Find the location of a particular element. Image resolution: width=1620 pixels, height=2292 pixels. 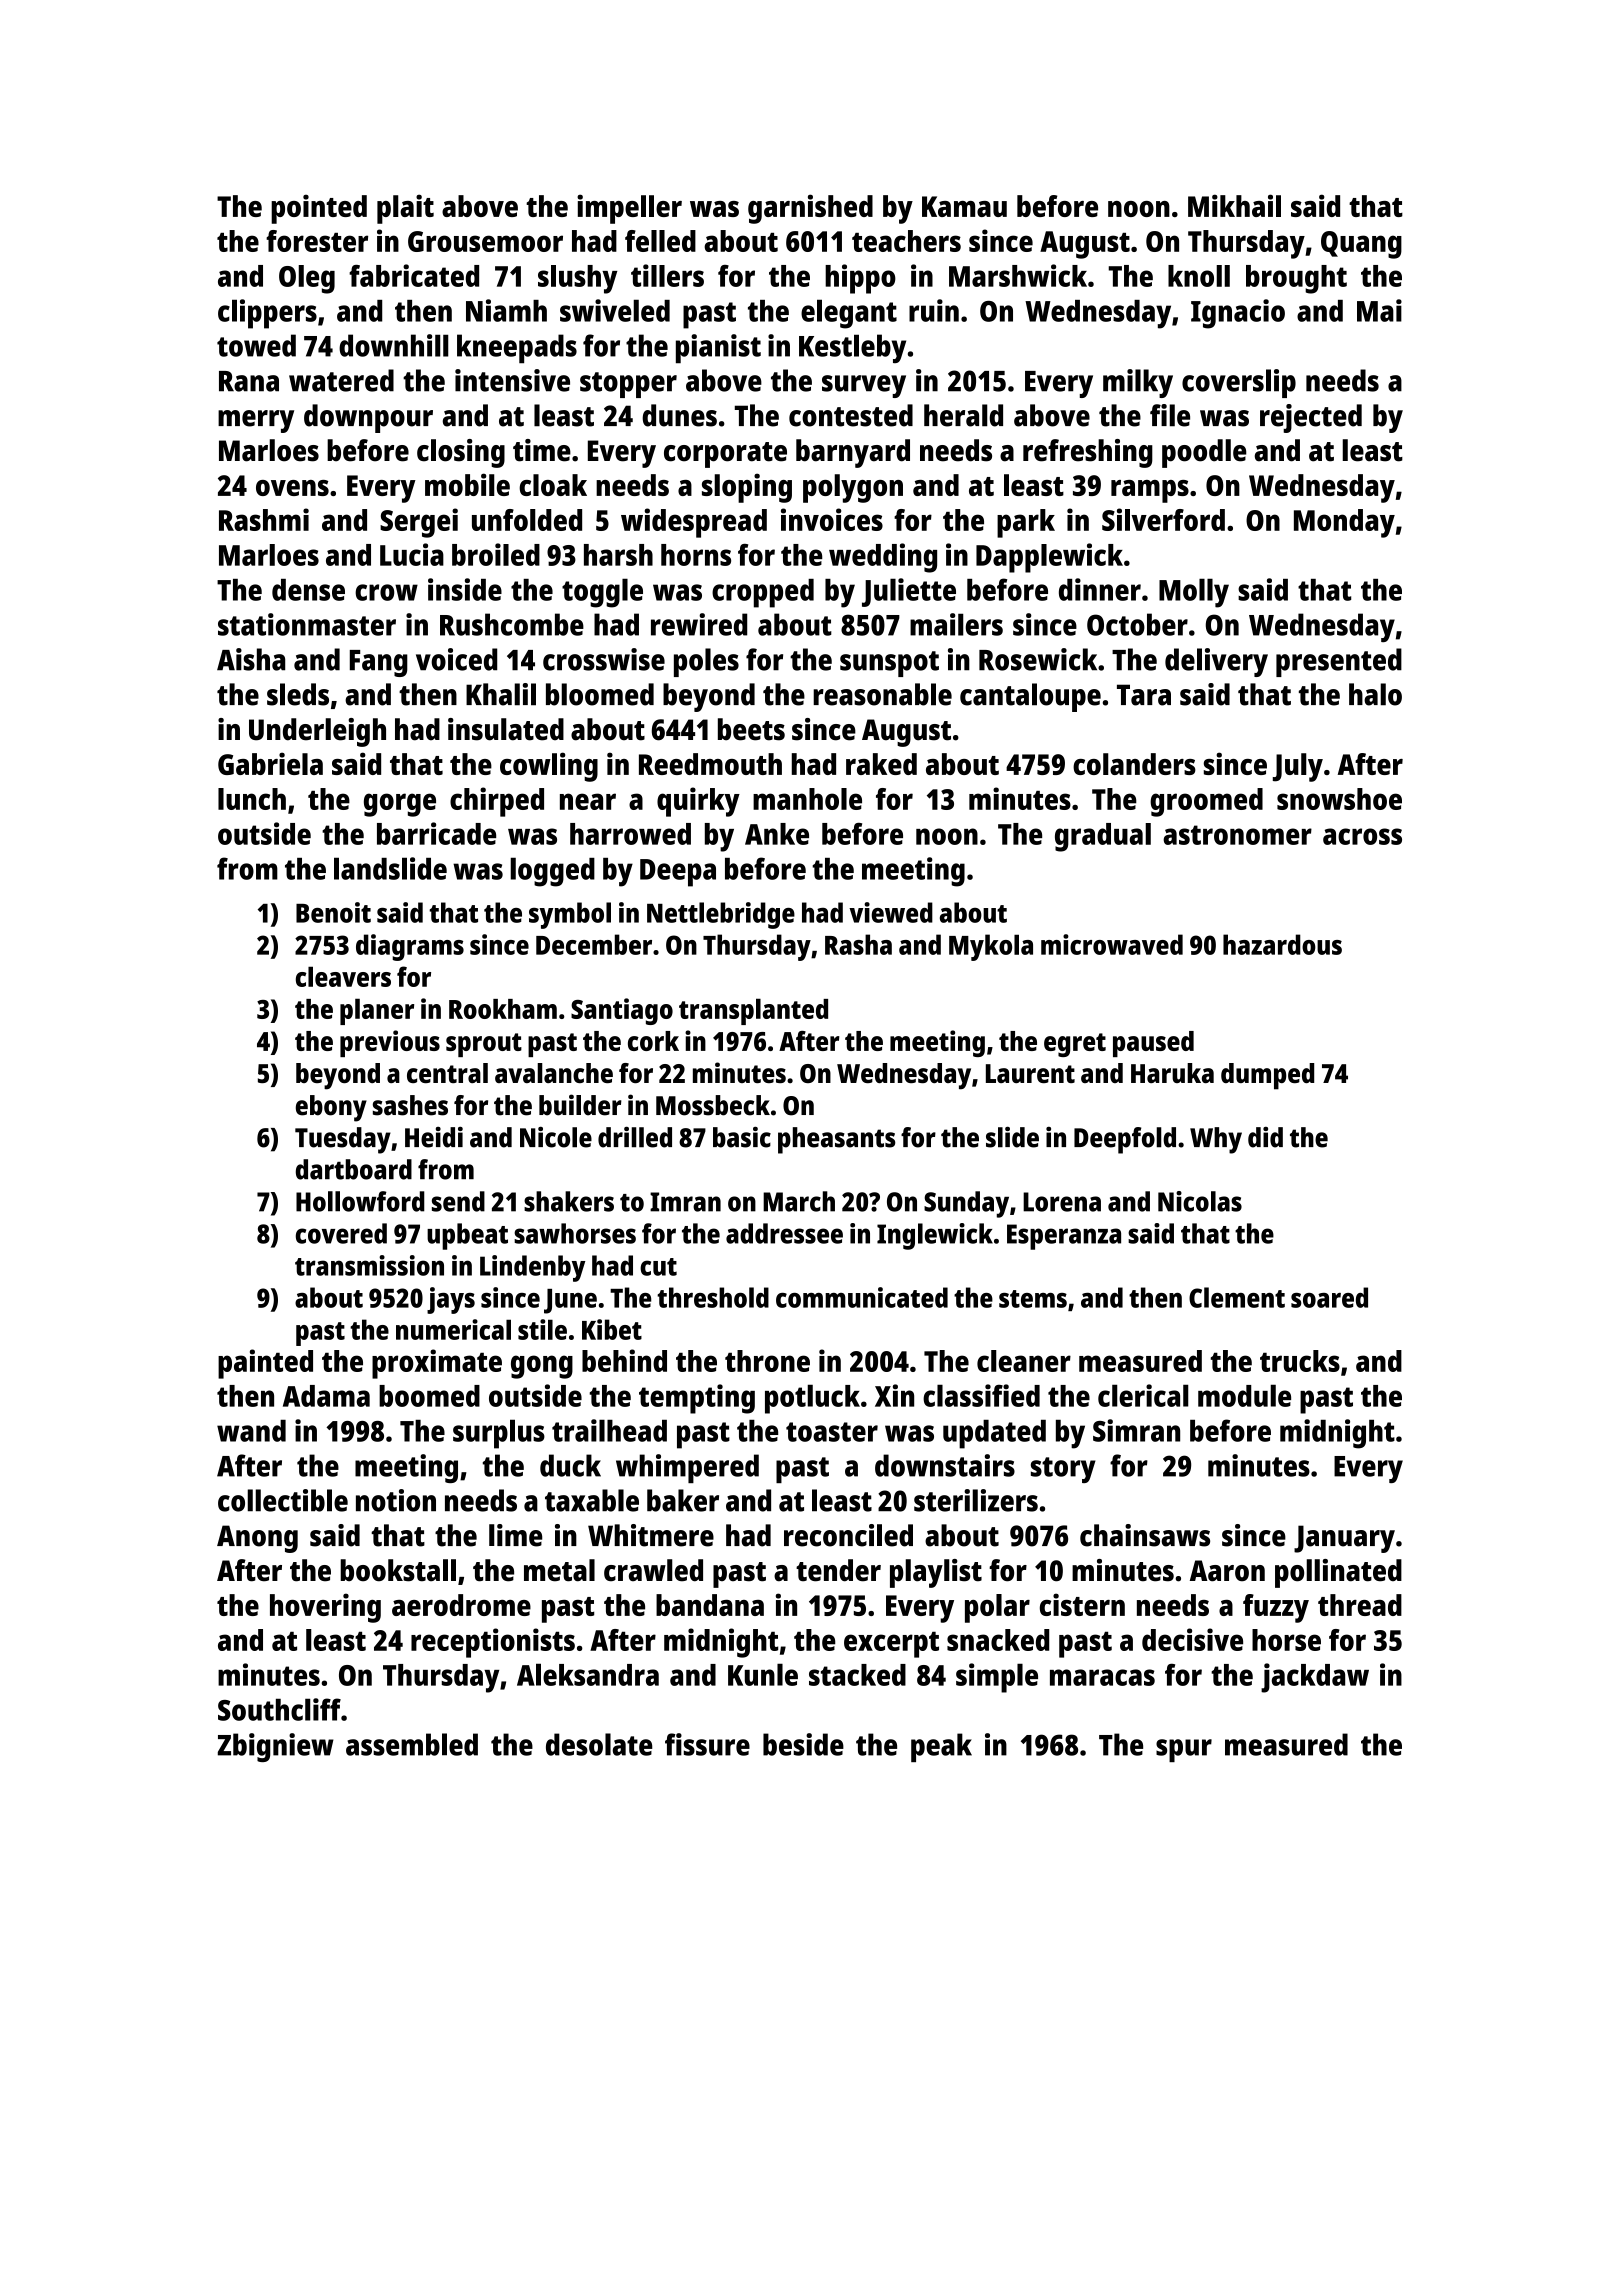

rewired is located at coordinates (699, 624).
